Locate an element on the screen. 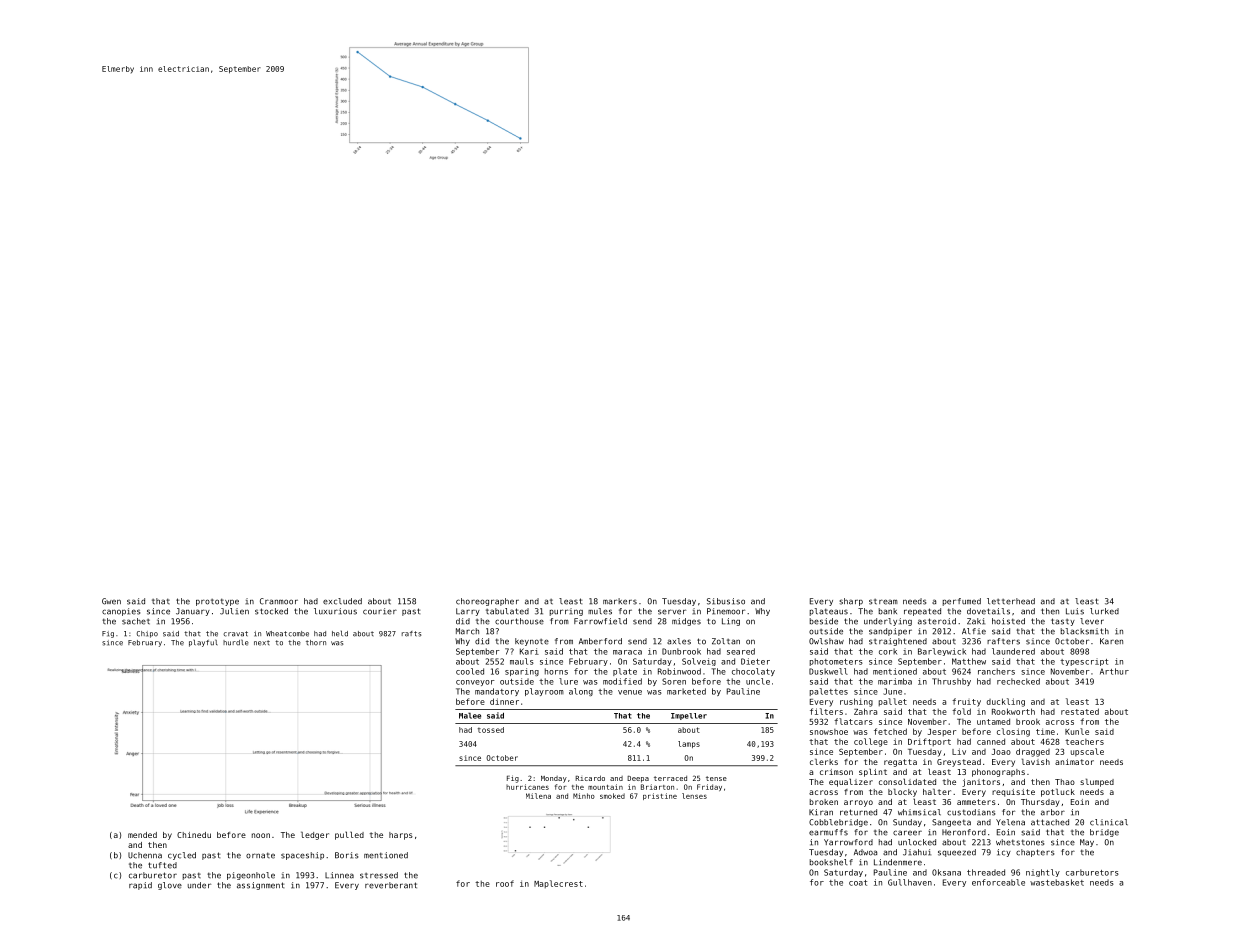 This screenshot has width=1233, height=952. assignment is located at coordinates (260, 886).
